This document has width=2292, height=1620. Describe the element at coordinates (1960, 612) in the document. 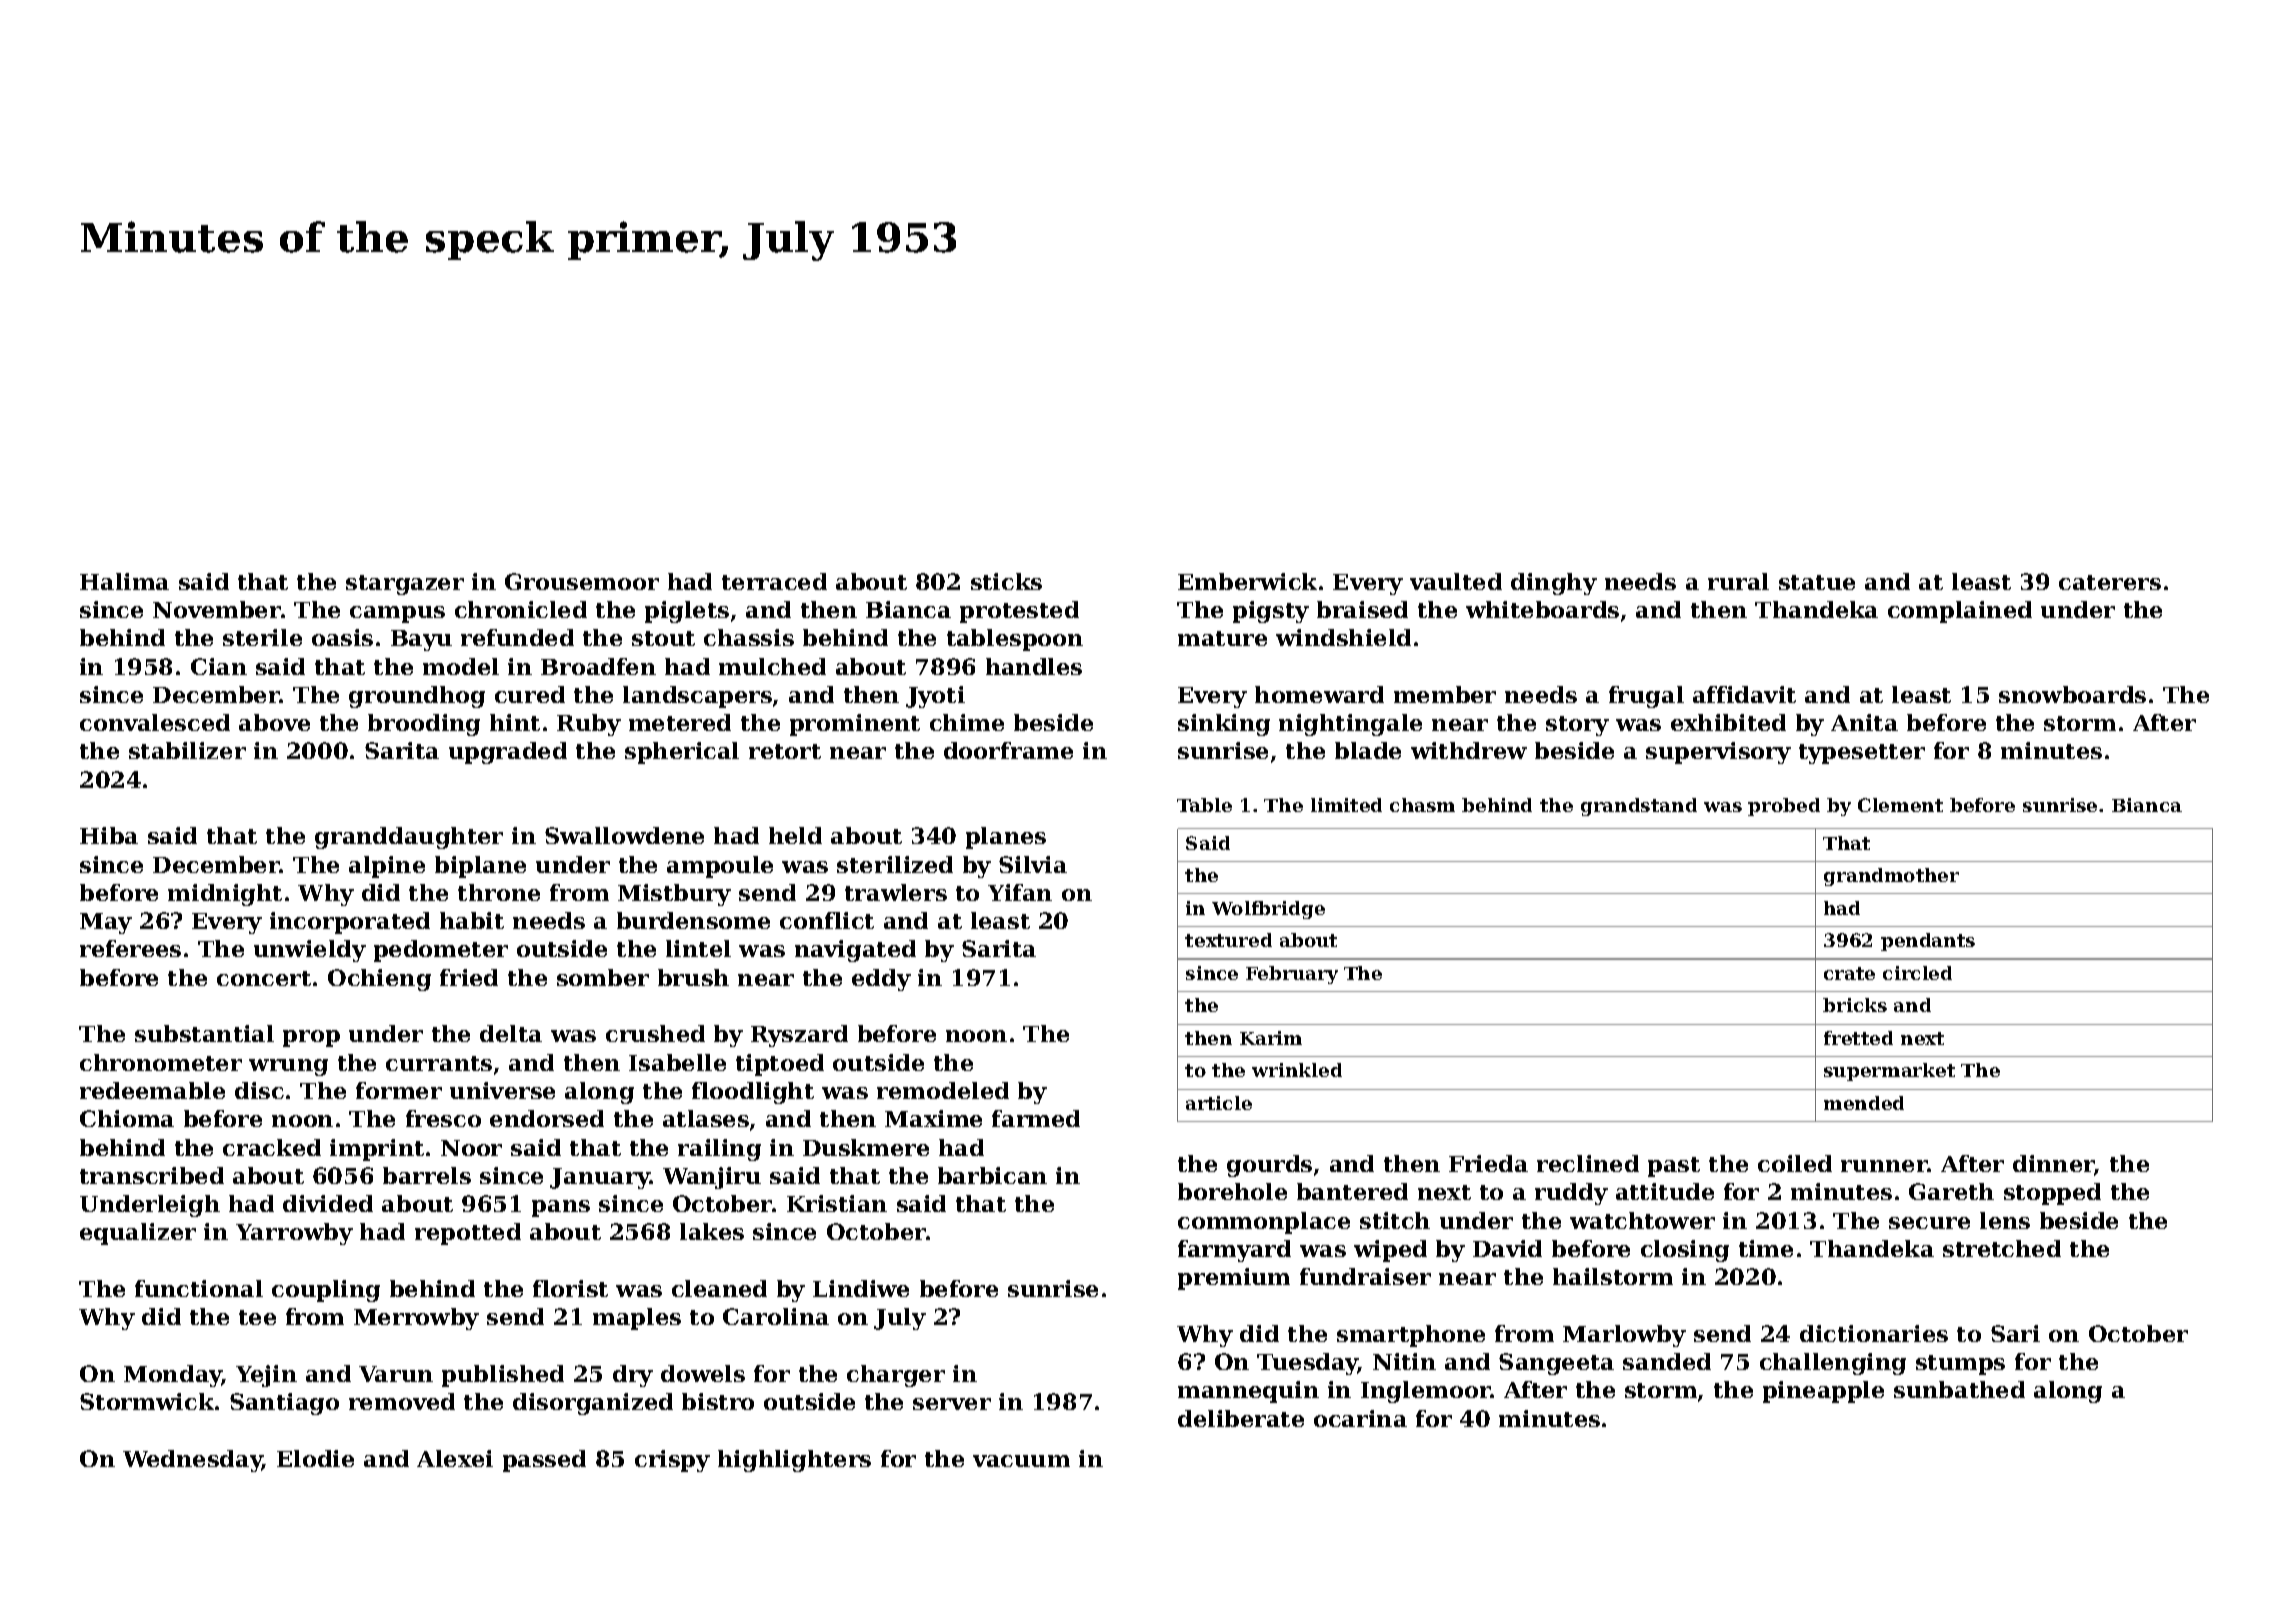

I see `complained` at that location.
